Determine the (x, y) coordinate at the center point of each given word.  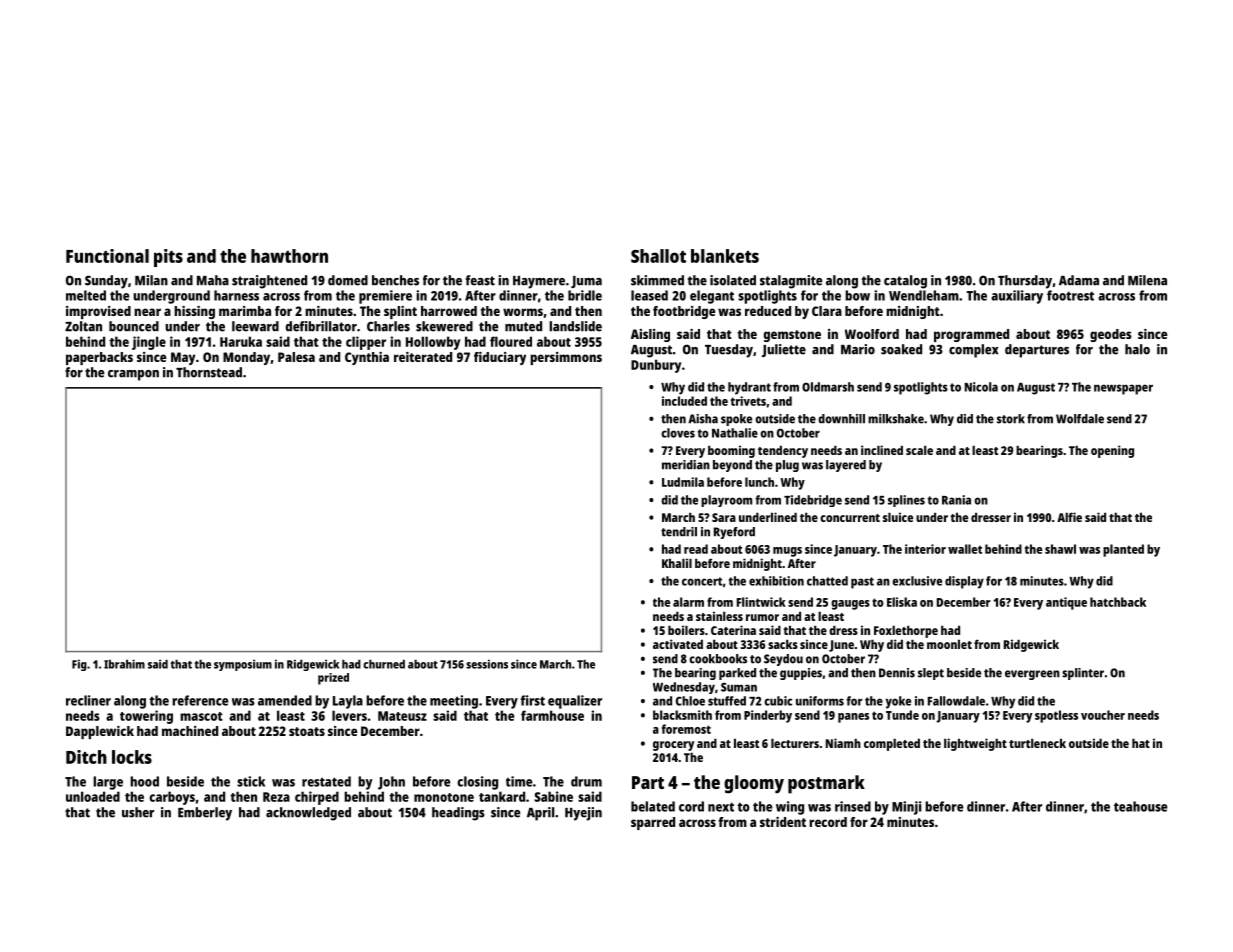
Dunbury (656, 366)
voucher (1103, 715)
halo (1137, 349)
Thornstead (209, 372)
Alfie (1069, 517)
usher (138, 812)
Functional (107, 256)
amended (285, 700)
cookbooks (718, 659)
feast (480, 280)
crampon (133, 375)
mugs (787, 552)
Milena (1147, 280)
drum (586, 781)
